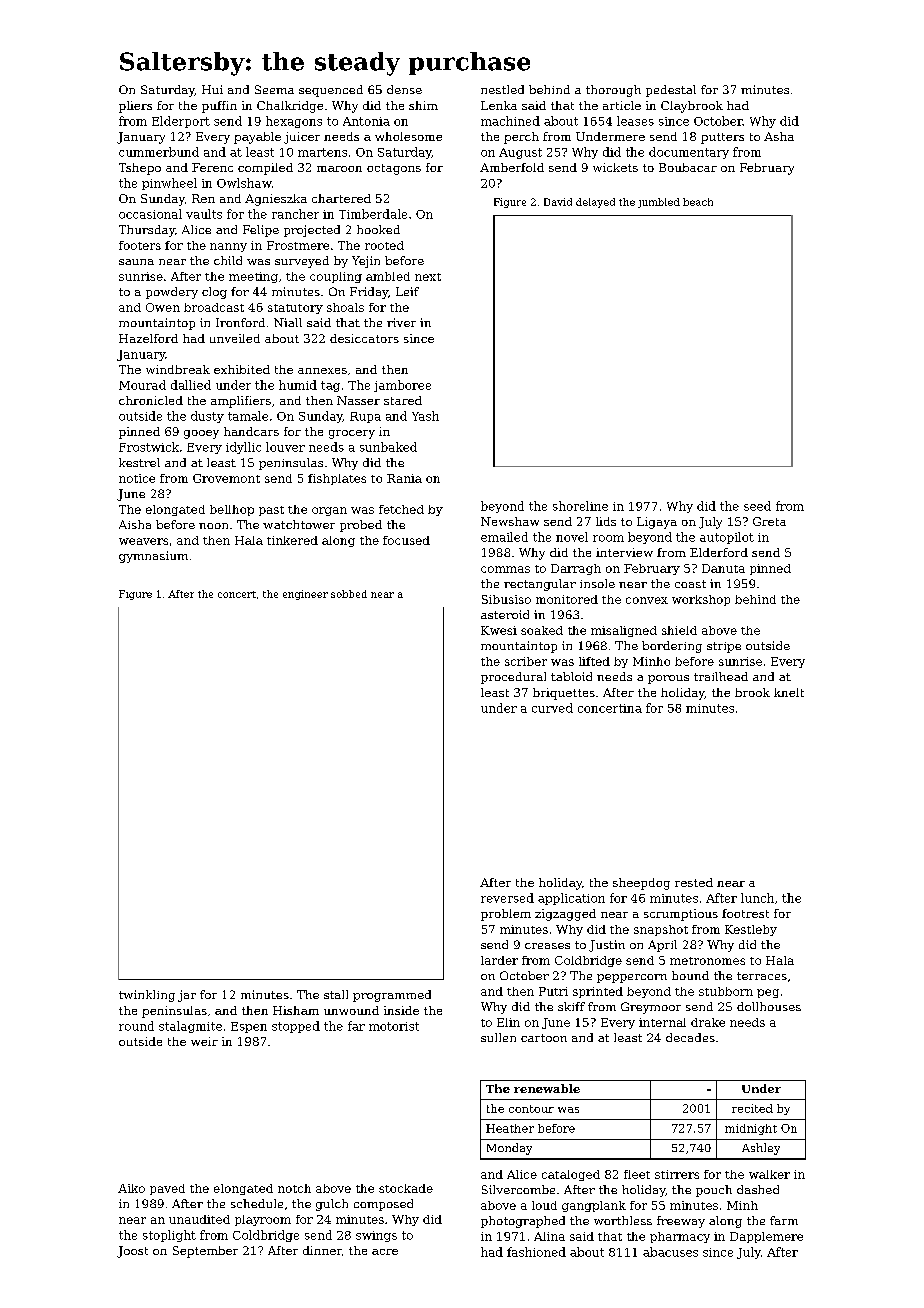 The width and height of the page is (924, 1308). What do you see at coordinates (425, 416) in the page?
I see `Yash` at bounding box center [425, 416].
